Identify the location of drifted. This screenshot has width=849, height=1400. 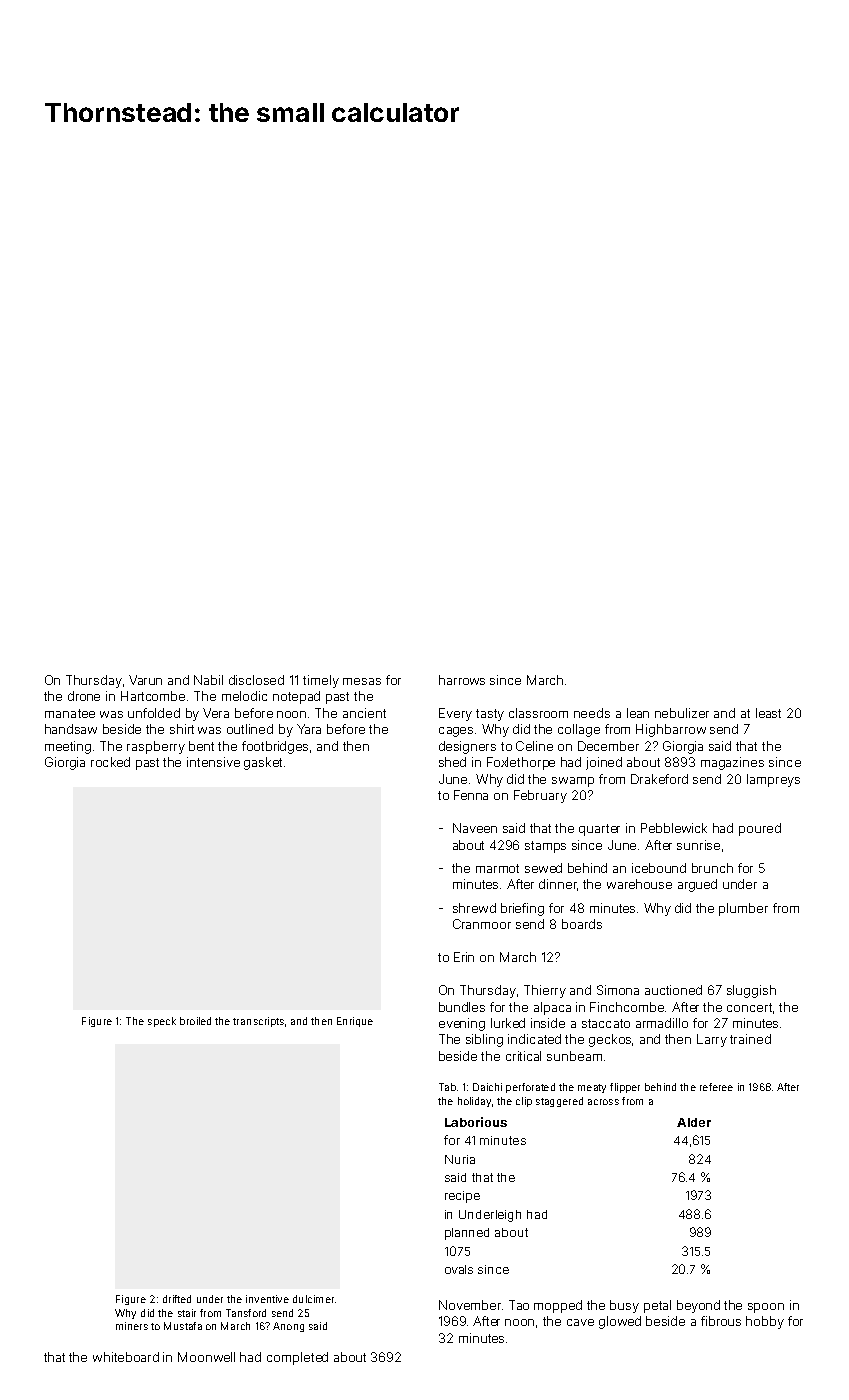
(177, 1299).
